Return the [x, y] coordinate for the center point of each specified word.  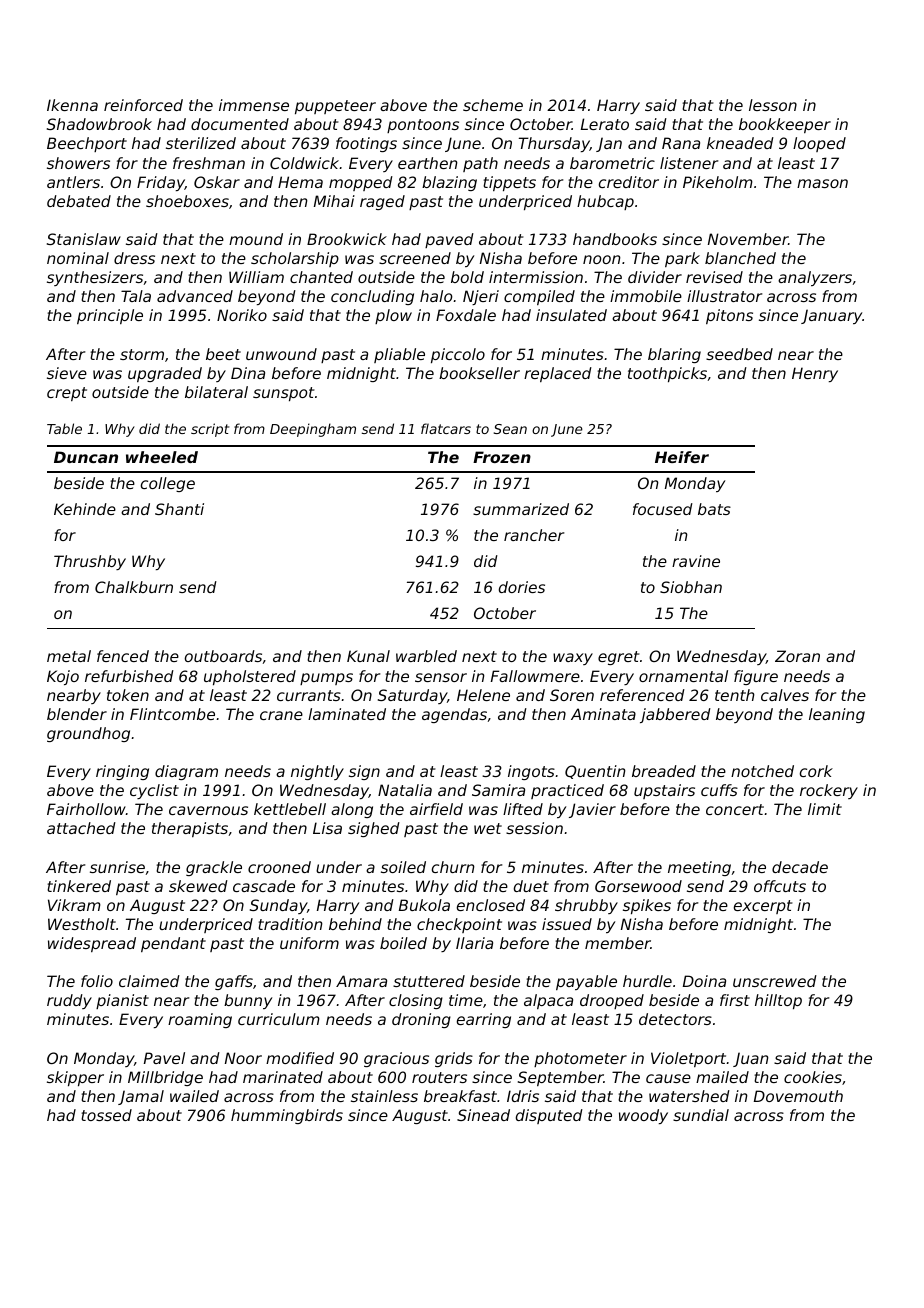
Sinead [483, 1115]
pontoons [423, 126]
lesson [773, 105]
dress [134, 258]
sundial [701, 1115]
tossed [106, 1115]
